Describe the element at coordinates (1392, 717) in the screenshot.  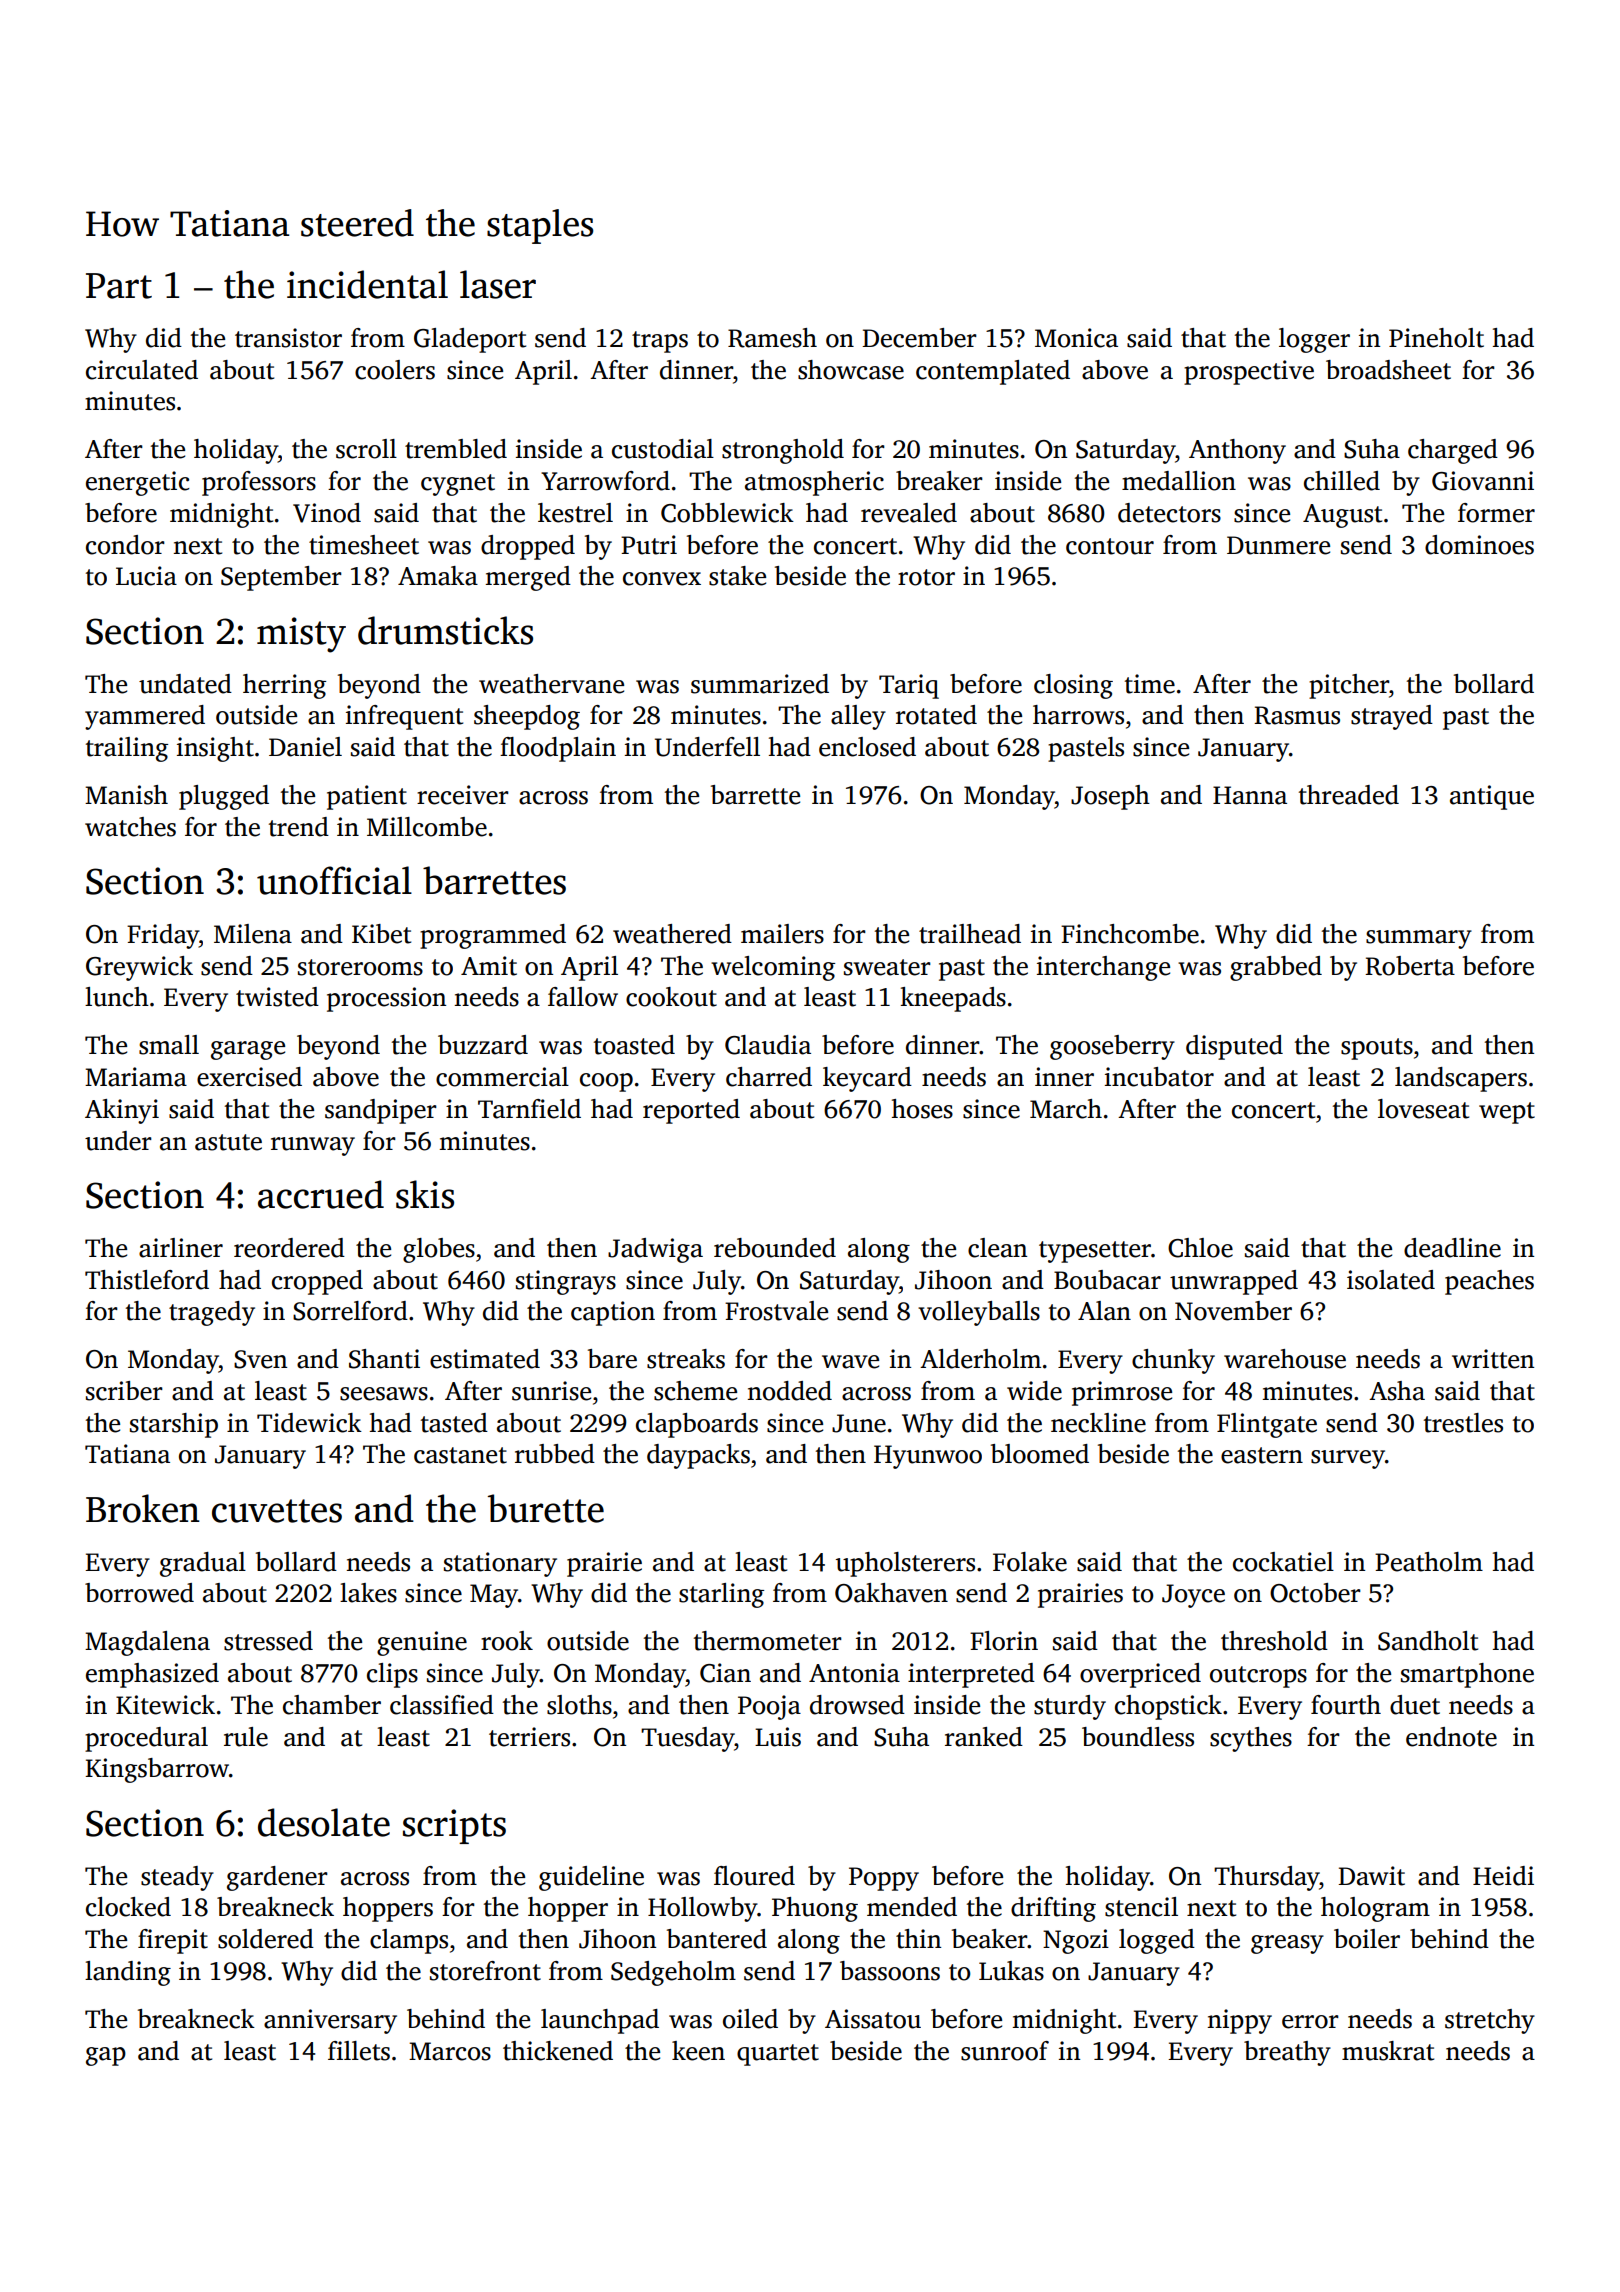
I see `strayed` at that location.
